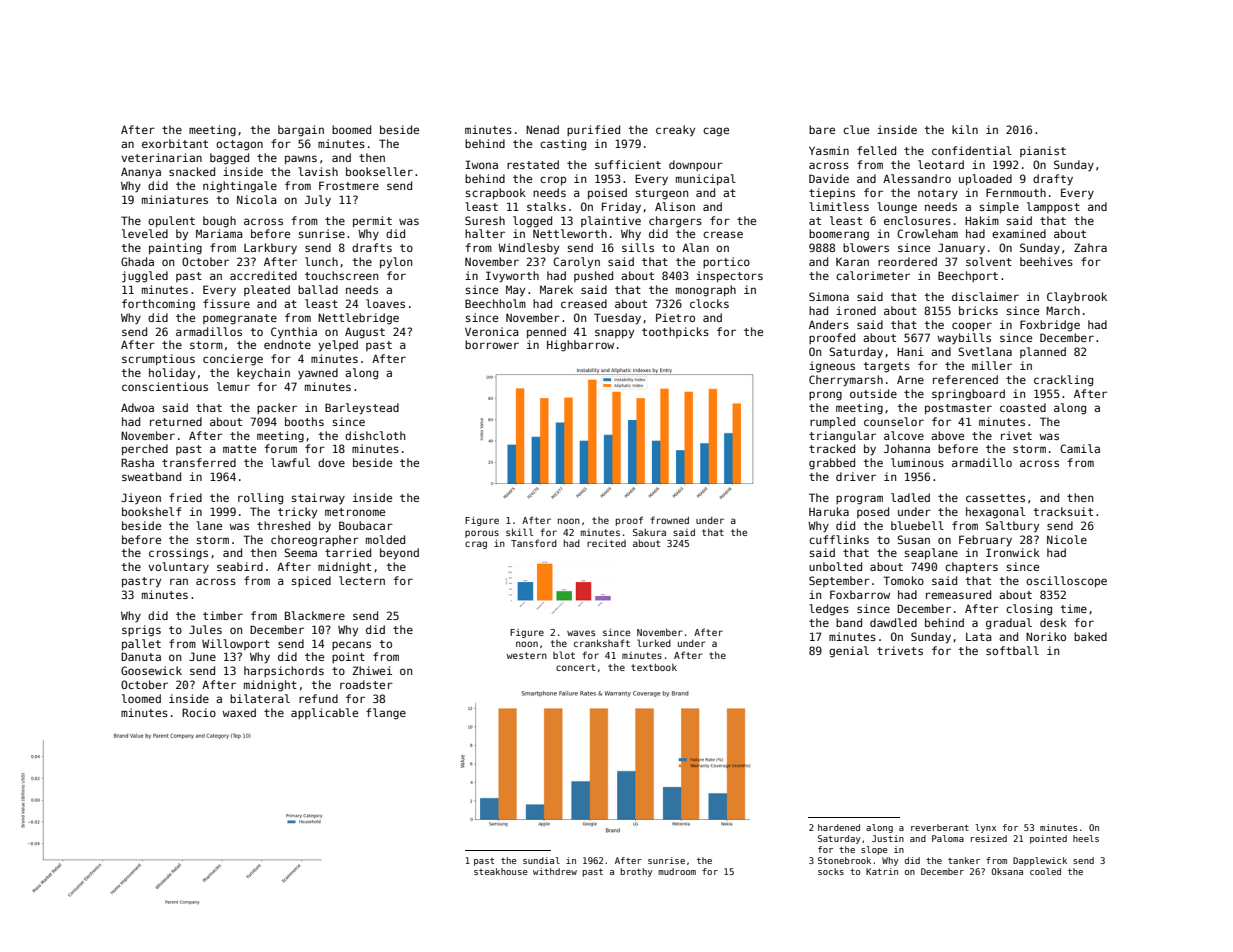  I want to click on kiln, so click(965, 129).
